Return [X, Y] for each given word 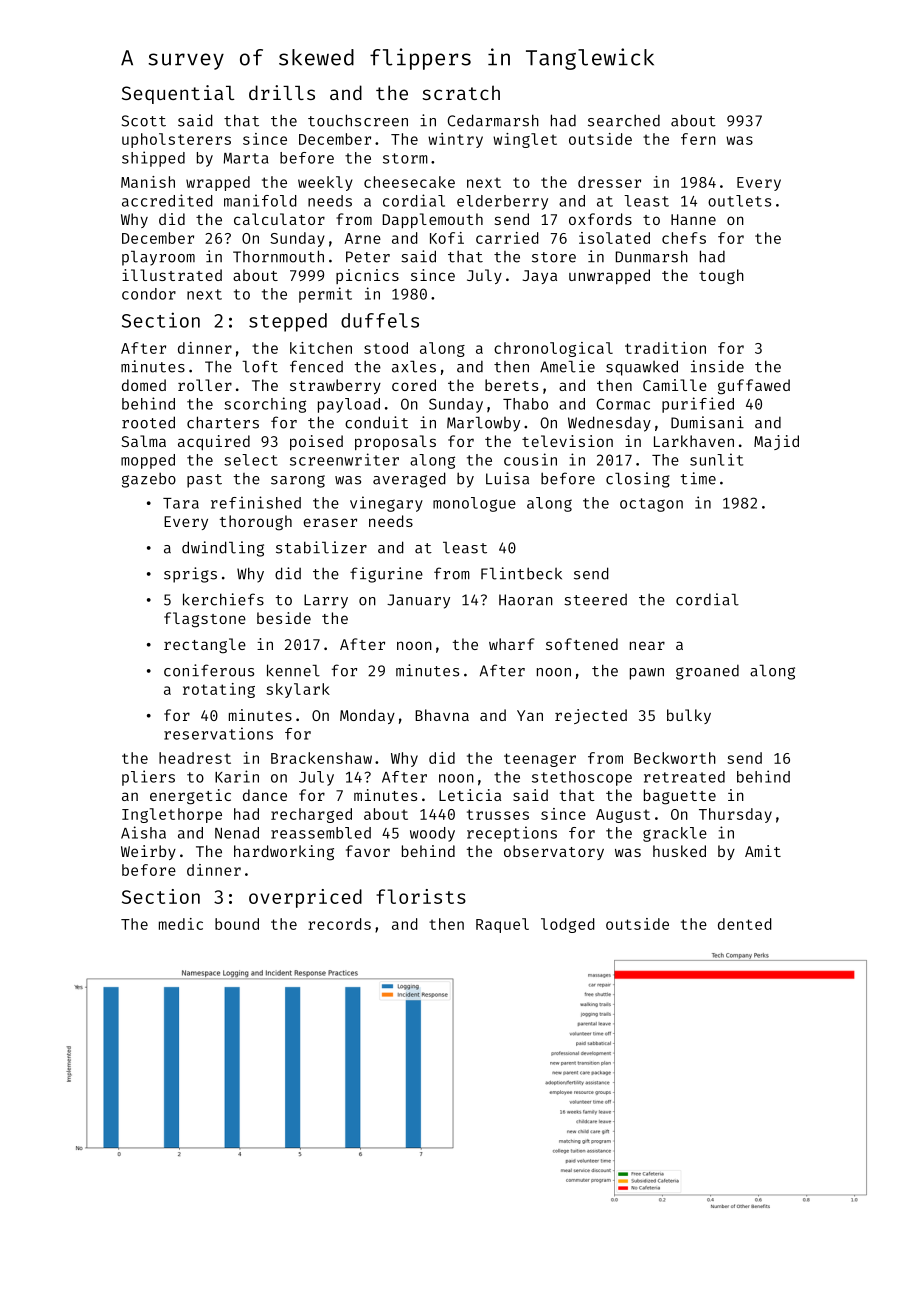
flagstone [205, 620]
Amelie [567, 366]
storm [405, 158]
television [567, 441]
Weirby [148, 852]
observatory [554, 852]
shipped [153, 159]
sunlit [716, 459]
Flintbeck [521, 573]
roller [205, 385]
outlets [739, 201]
